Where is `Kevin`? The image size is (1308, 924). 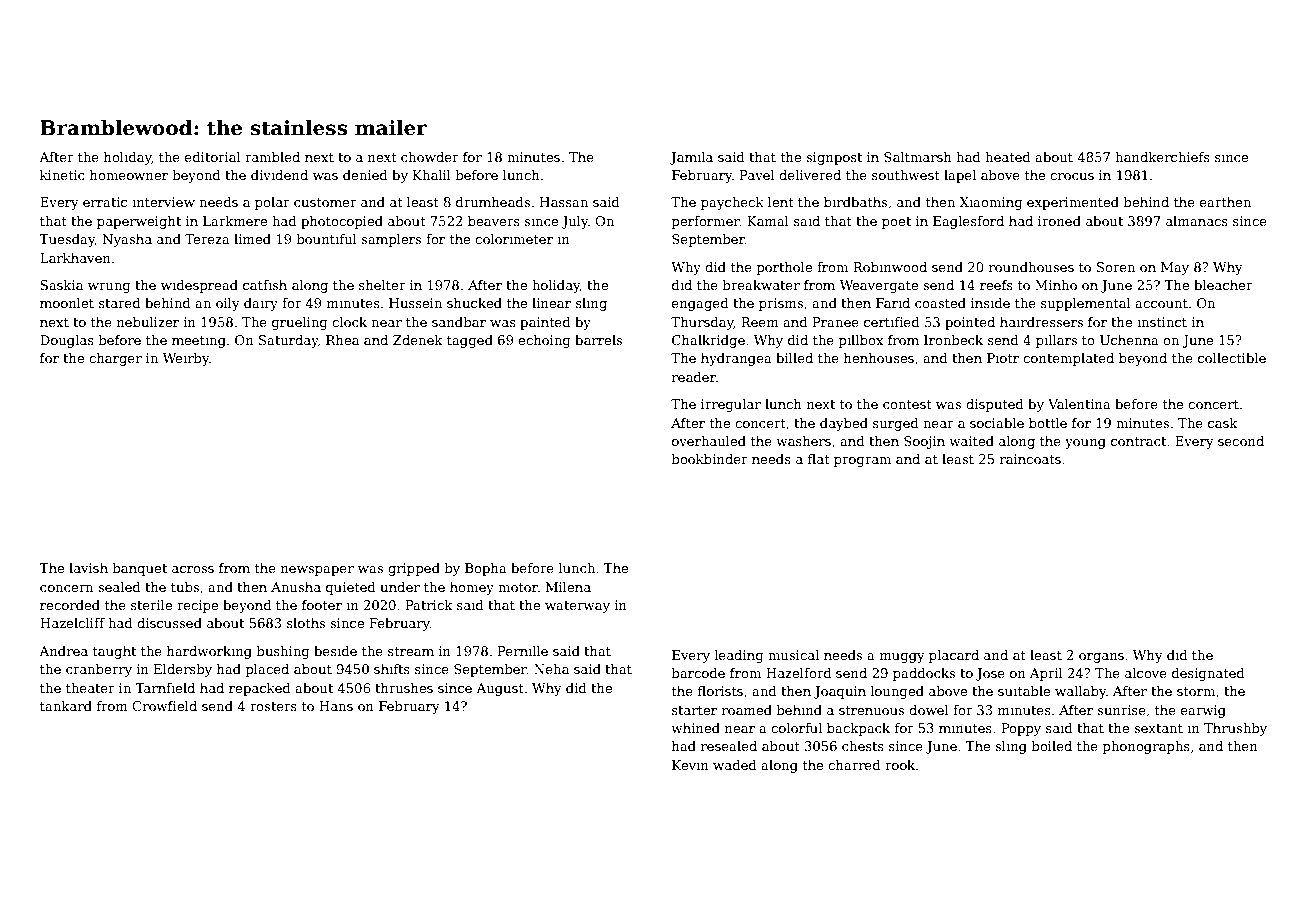 Kevin is located at coordinates (690, 765).
